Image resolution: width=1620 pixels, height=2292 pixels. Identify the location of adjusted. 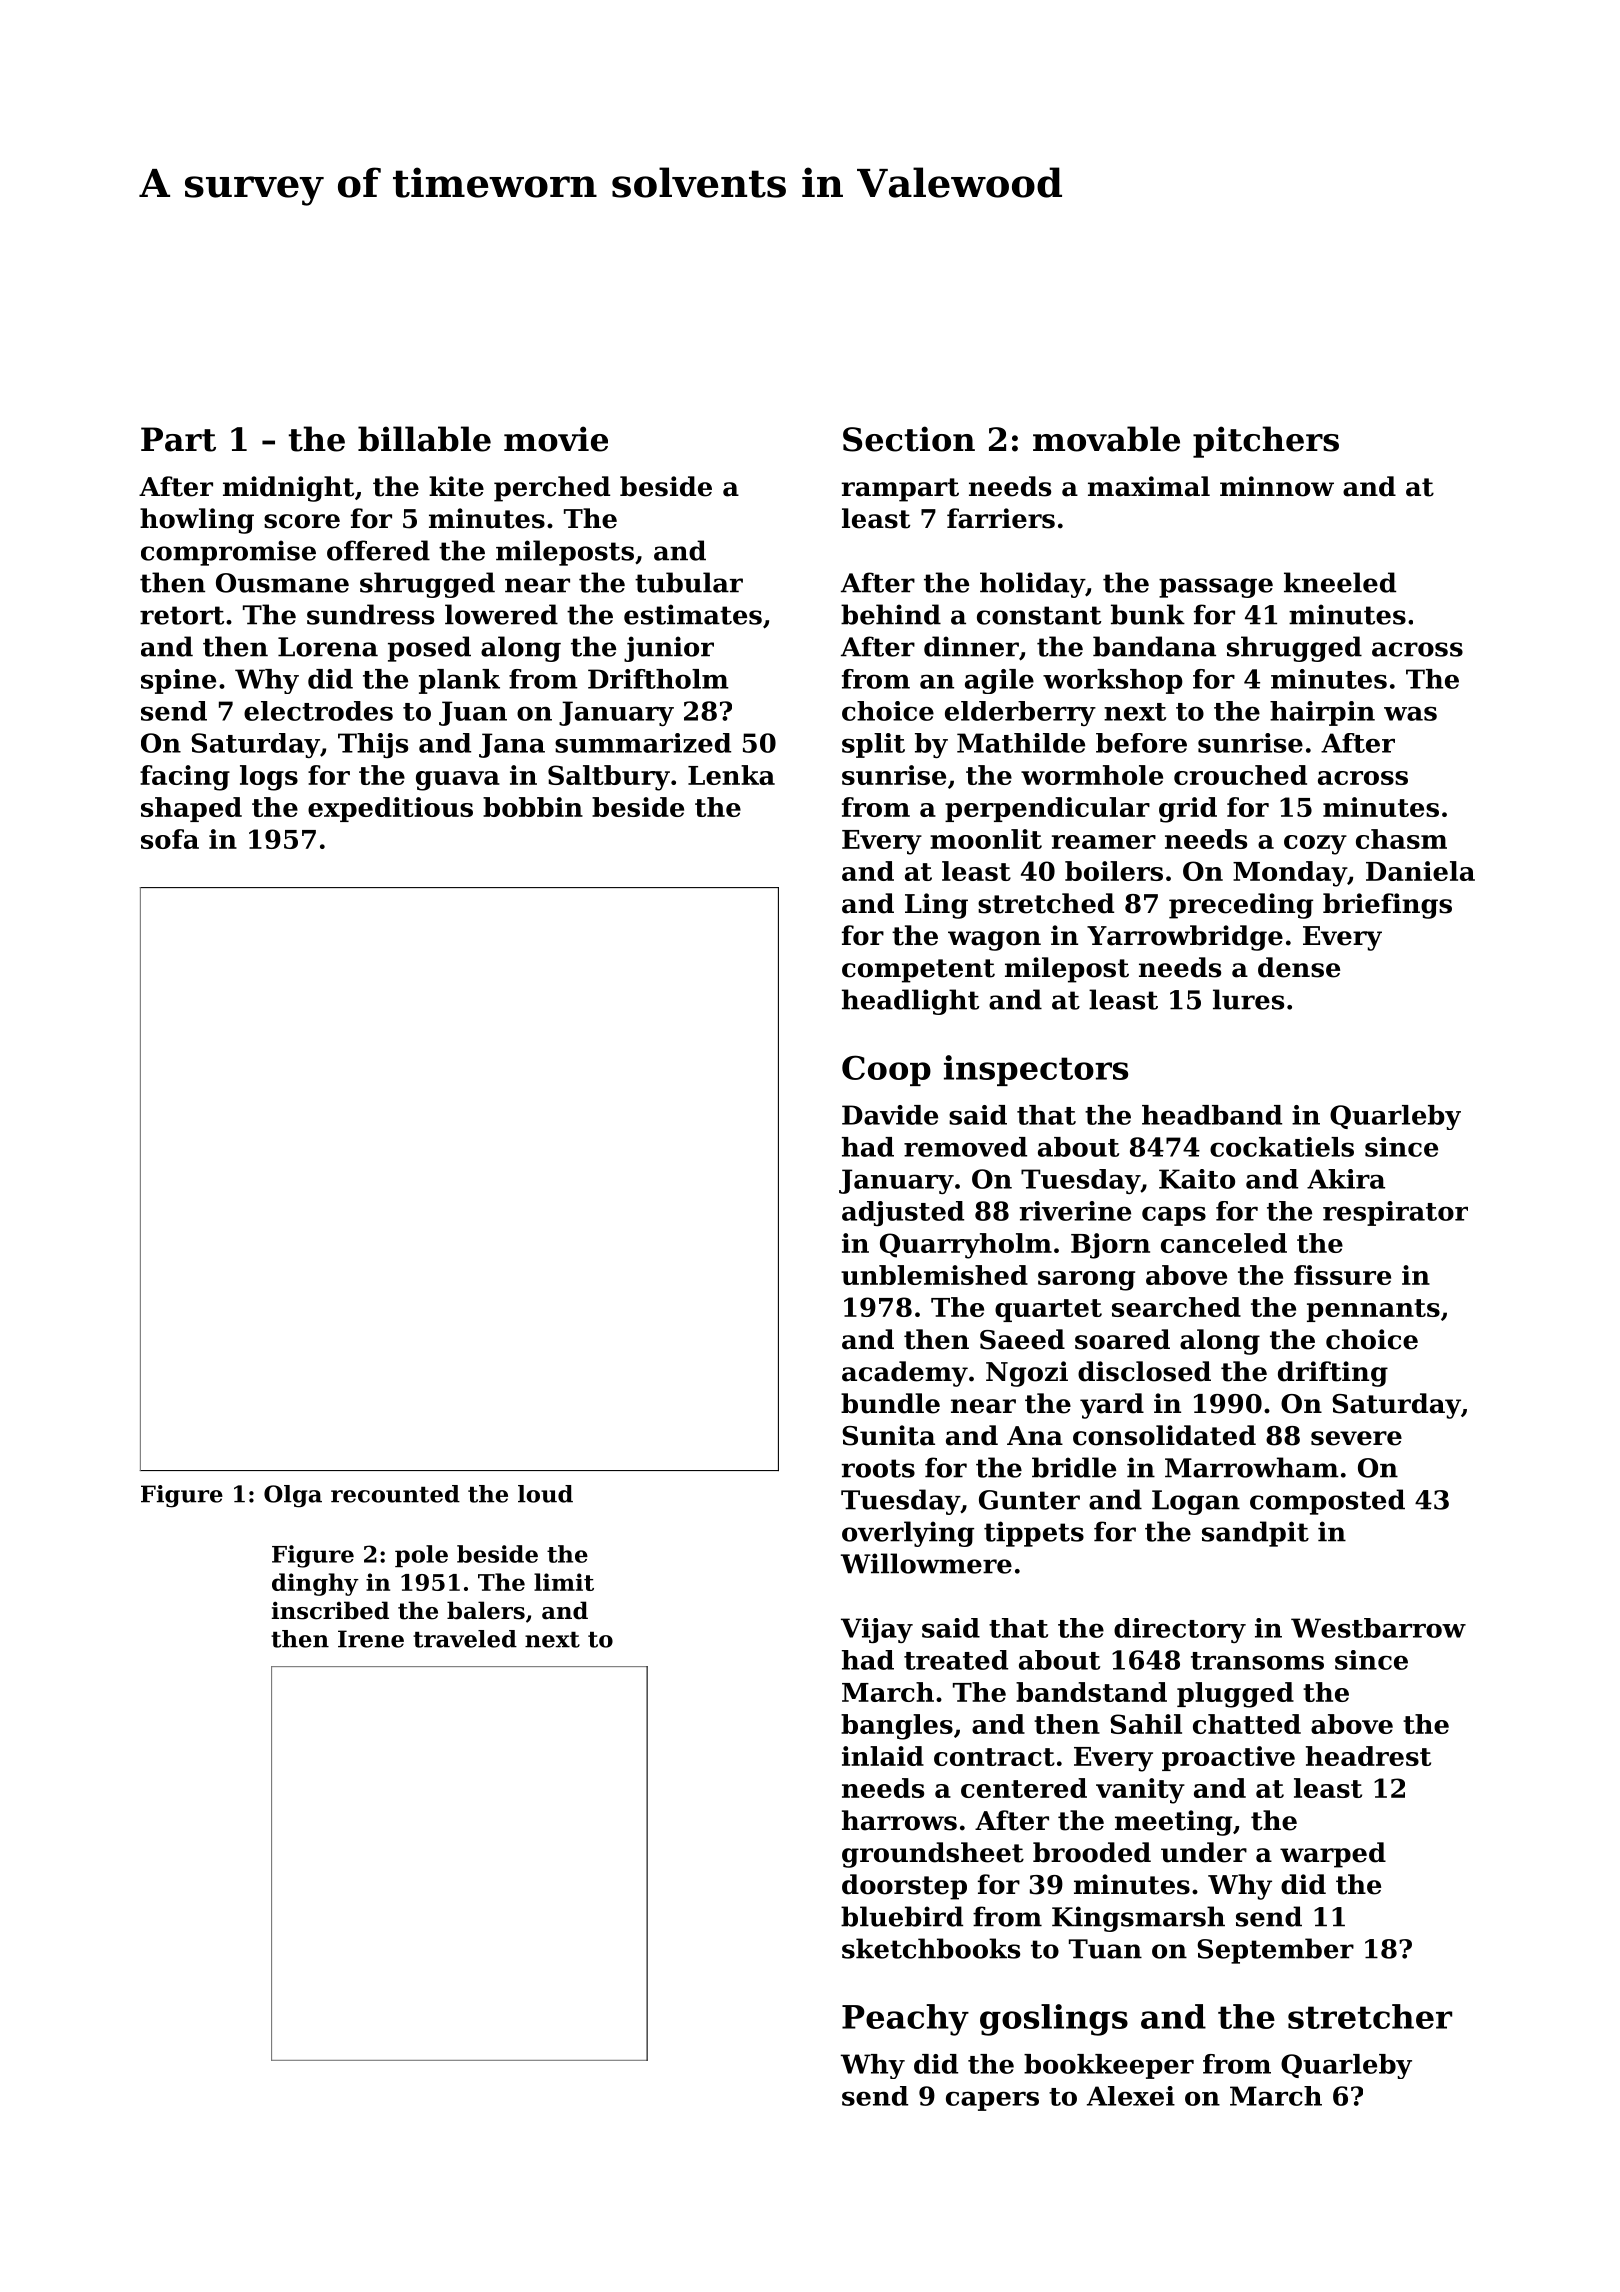
(903, 1213).
